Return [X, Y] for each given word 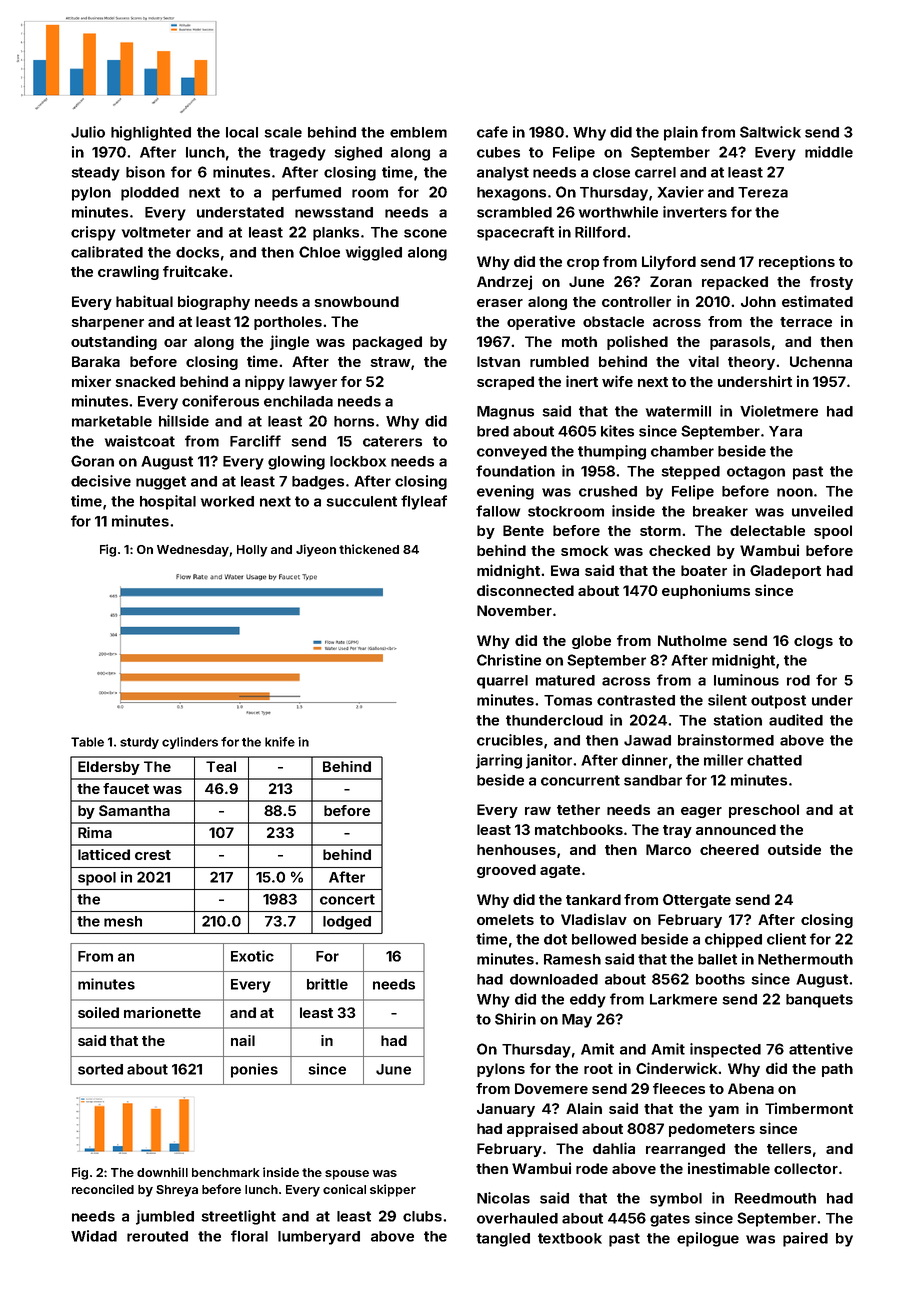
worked [227, 501]
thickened [369, 549]
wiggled [374, 253]
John [758, 301]
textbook [570, 1238]
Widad [94, 1236]
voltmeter [156, 232]
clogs [813, 642]
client [786, 939]
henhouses [516, 849]
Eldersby [109, 768]
